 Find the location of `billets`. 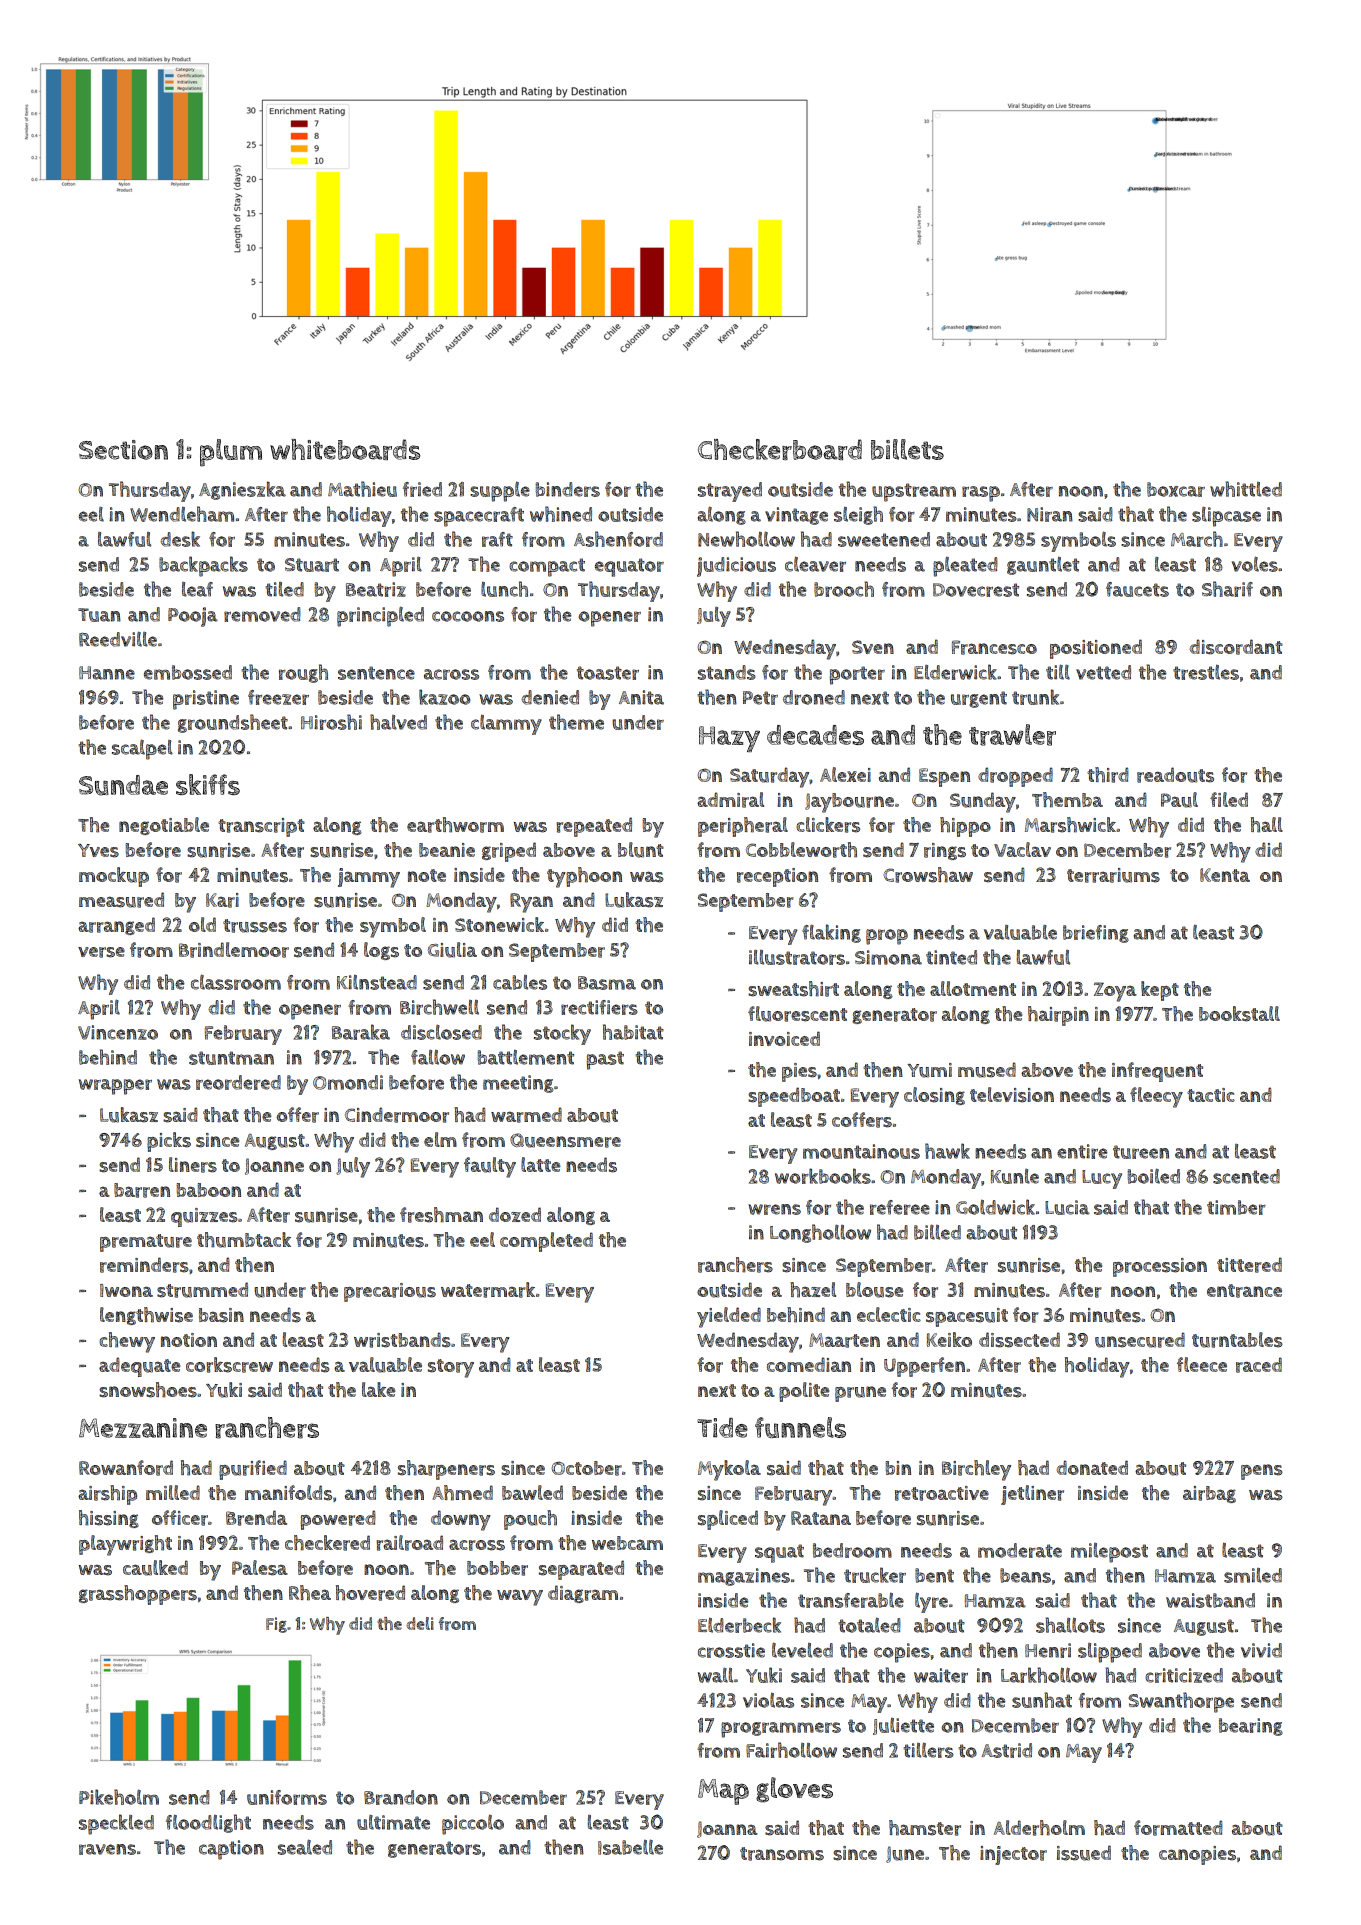

billets is located at coordinates (907, 449).
